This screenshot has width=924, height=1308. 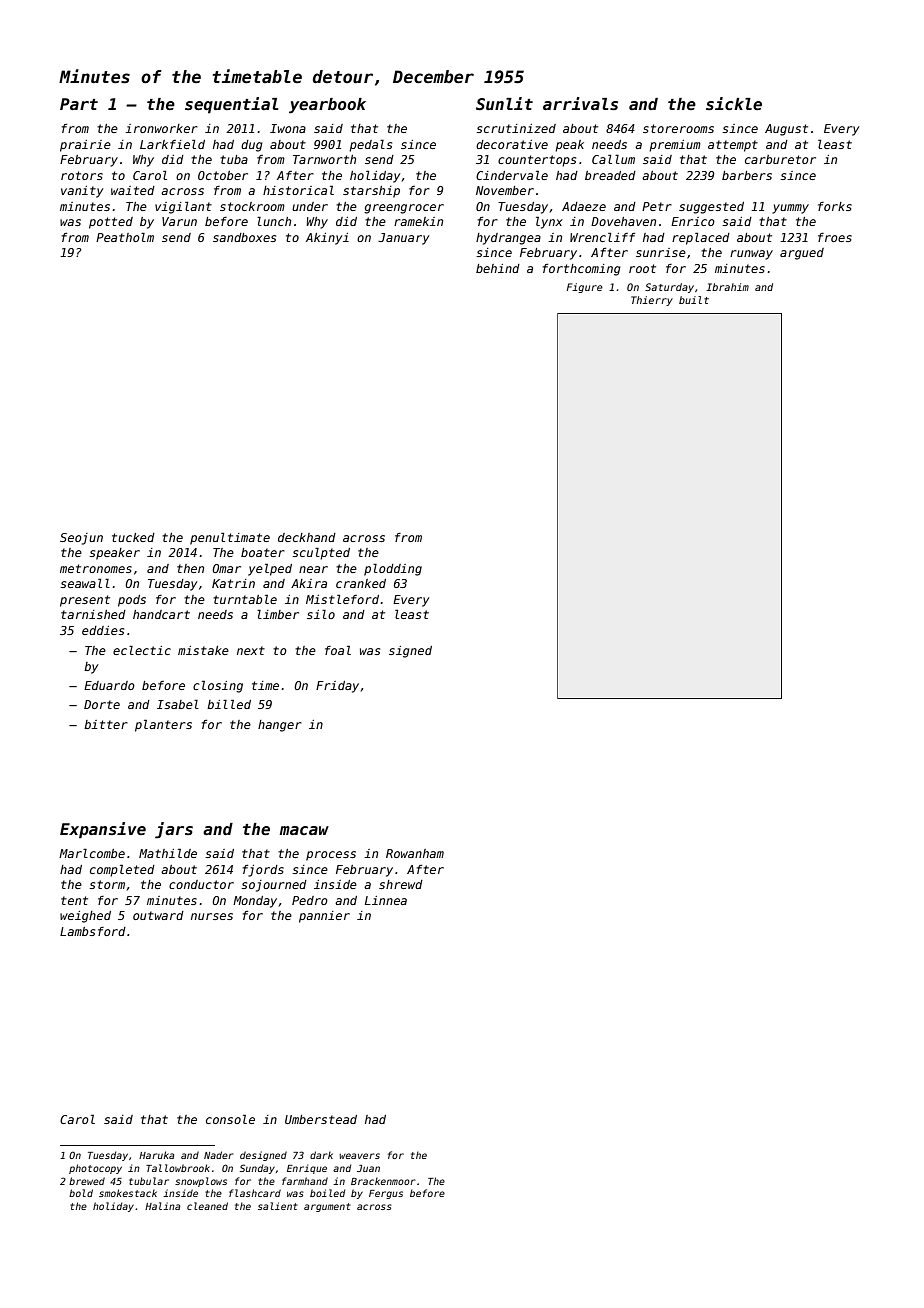 What do you see at coordinates (393, 570) in the screenshot?
I see `plodding` at bounding box center [393, 570].
